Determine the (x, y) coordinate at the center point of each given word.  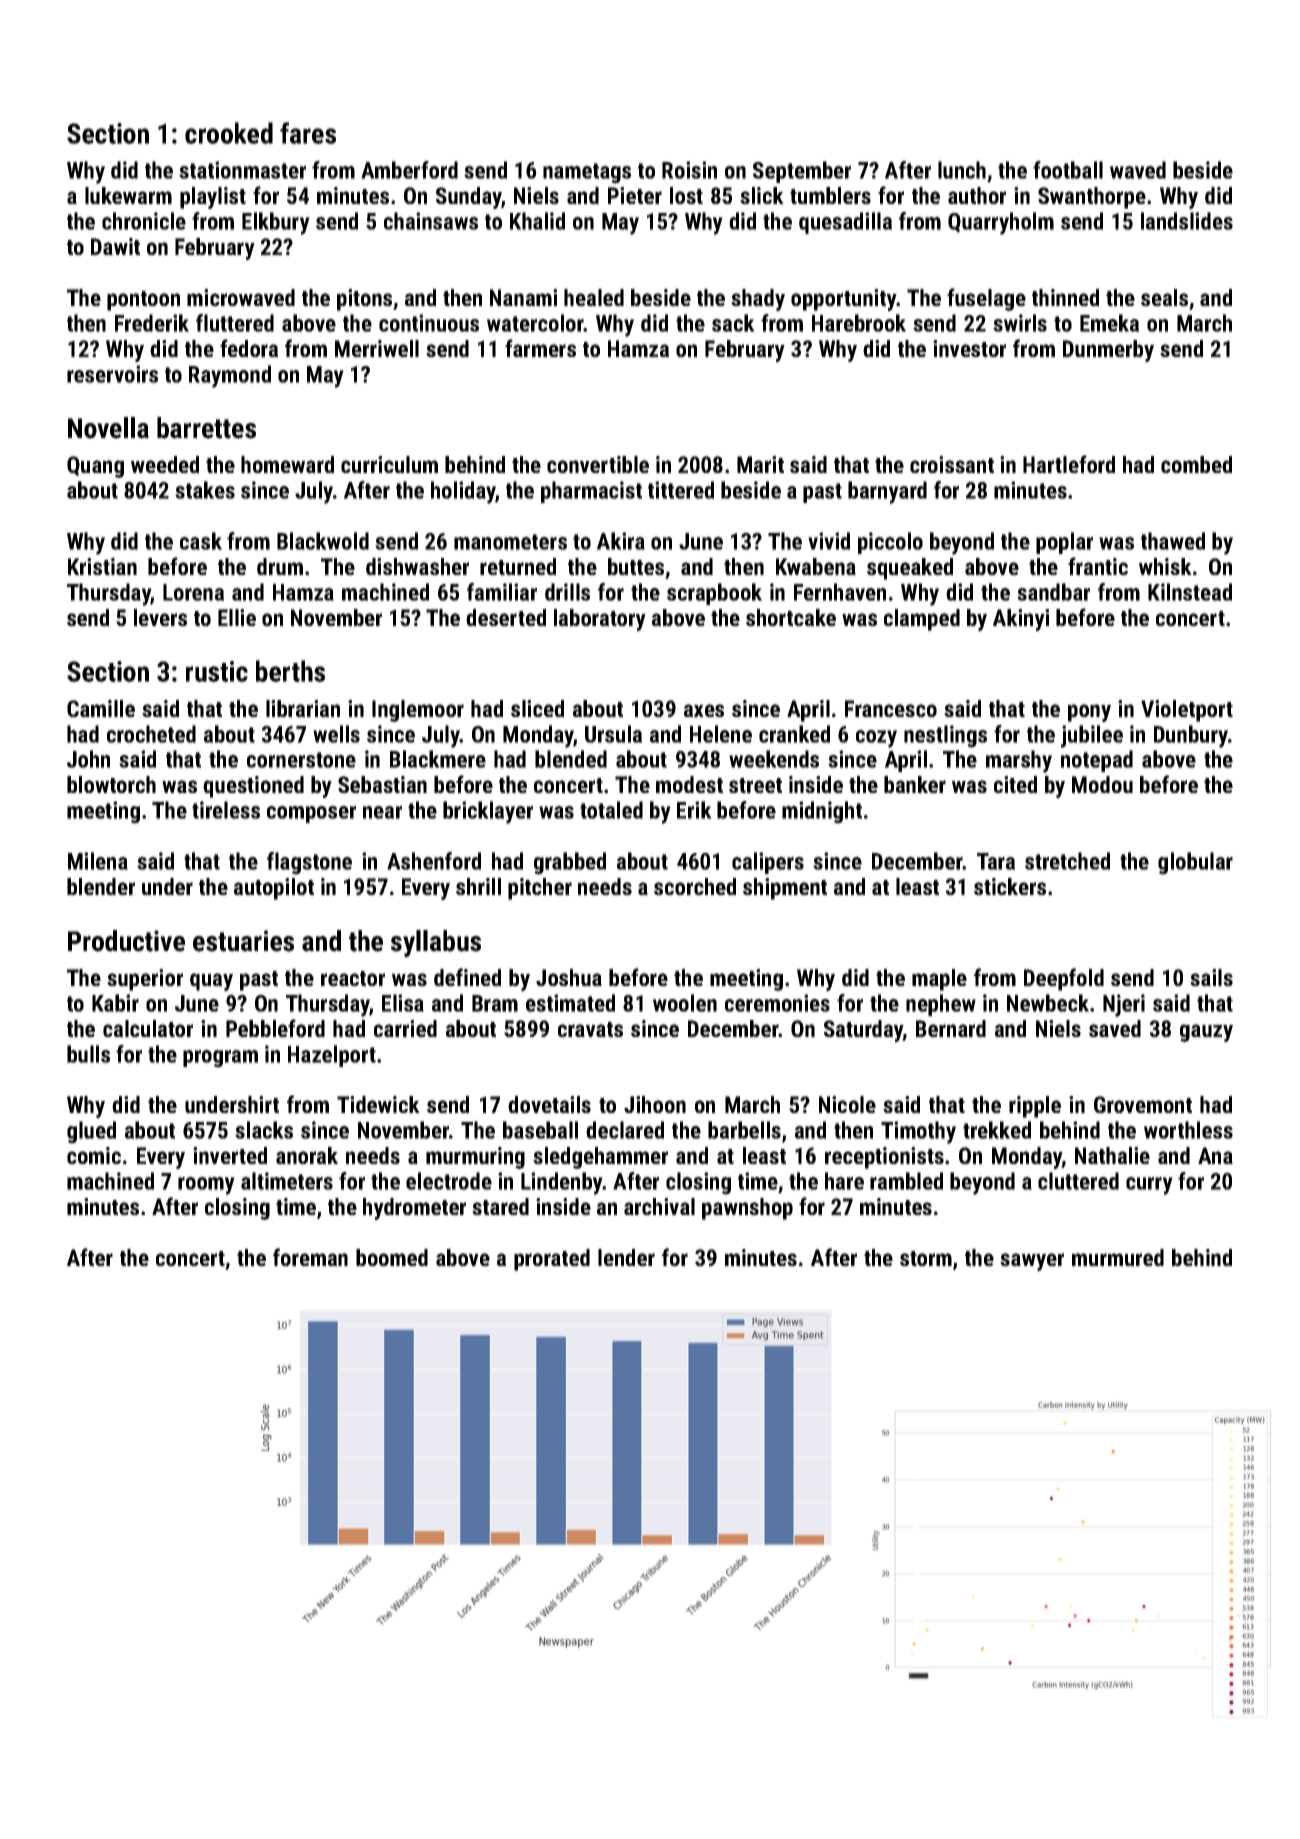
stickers (1010, 886)
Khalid (537, 221)
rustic (217, 671)
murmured (1118, 1257)
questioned (253, 787)
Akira (621, 541)
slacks (264, 1130)
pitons (364, 300)
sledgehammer (600, 1158)
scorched (695, 886)
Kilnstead (1190, 592)
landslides (1187, 221)
